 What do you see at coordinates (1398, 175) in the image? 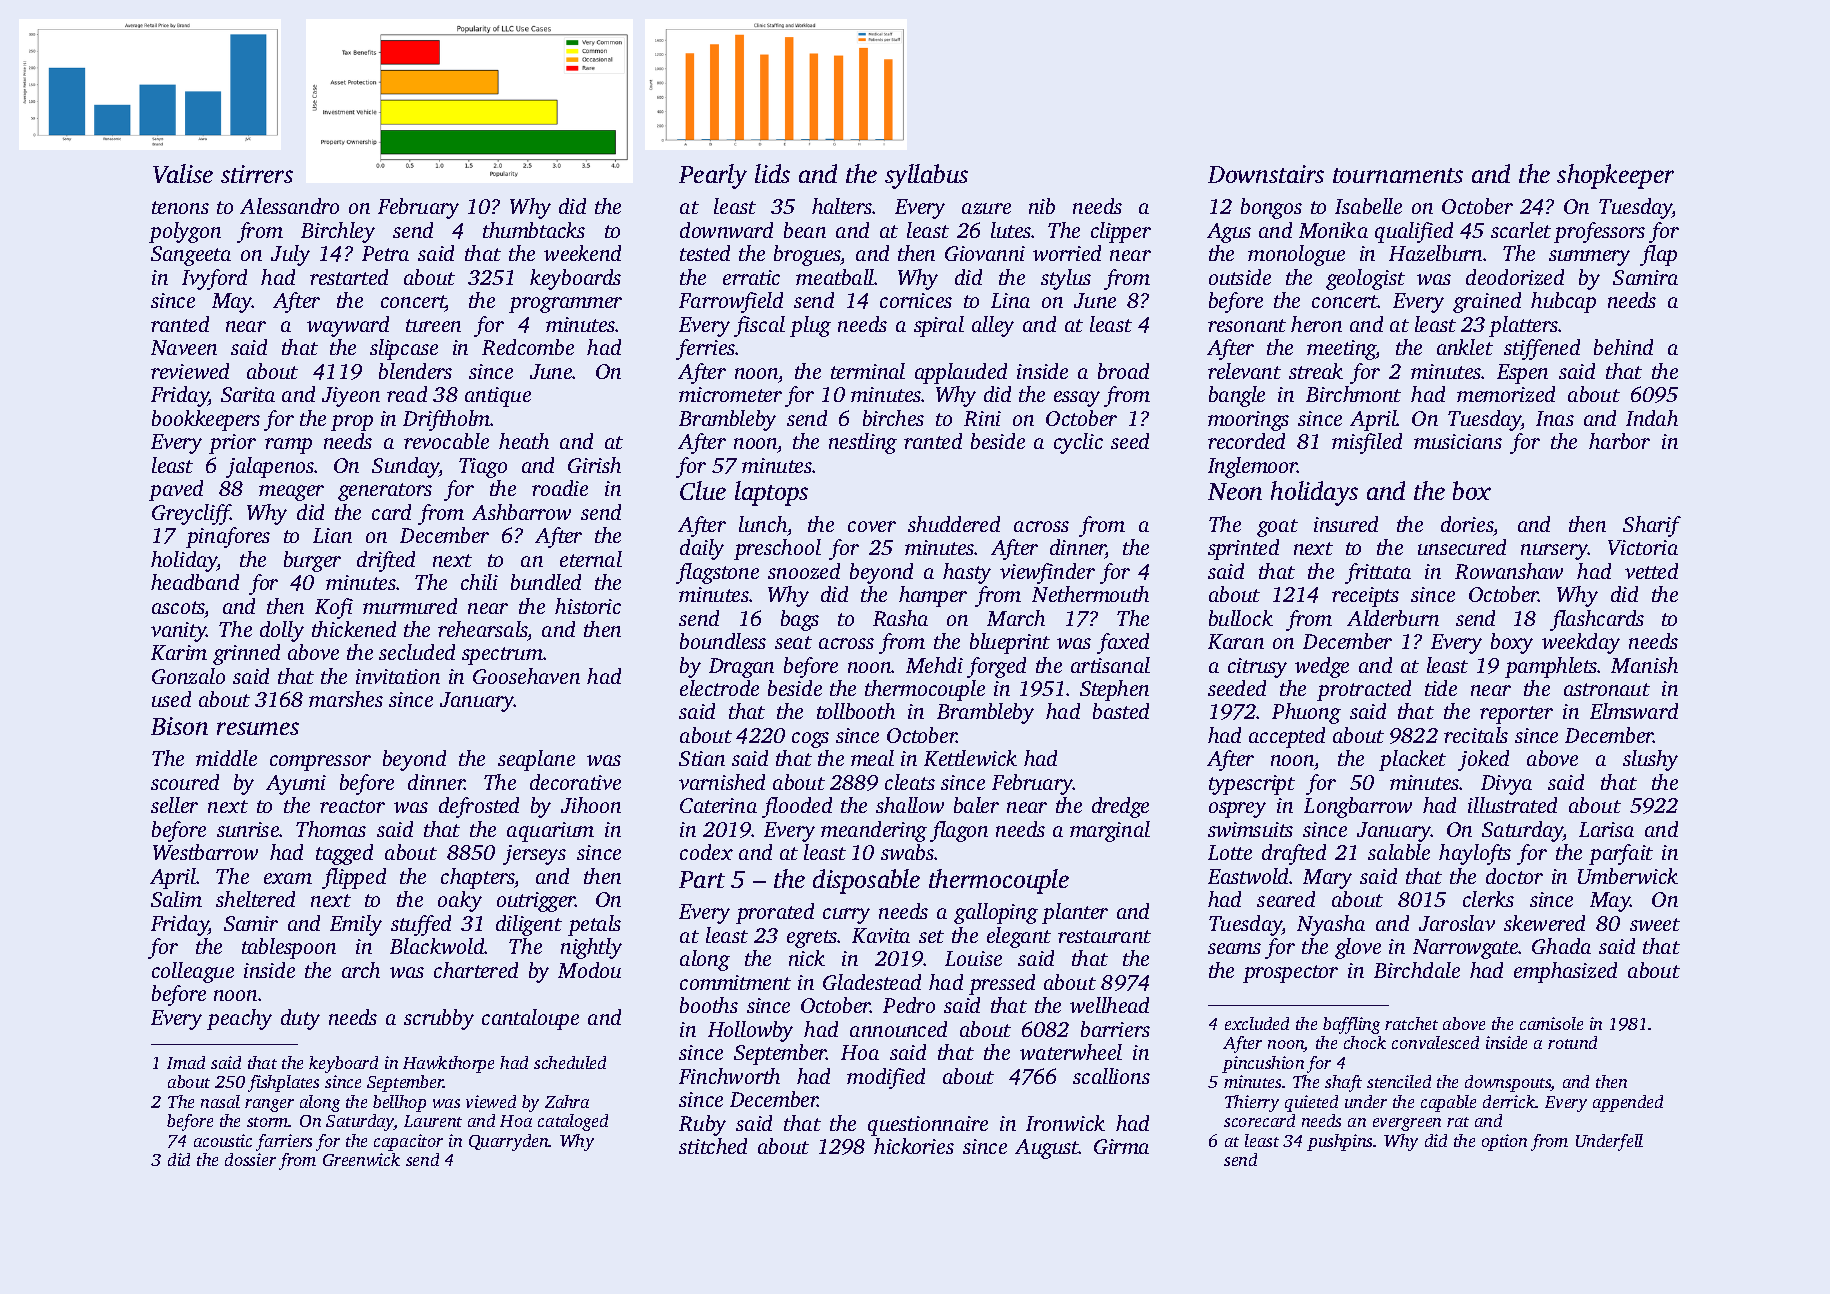
I see `tournaments` at bounding box center [1398, 175].
